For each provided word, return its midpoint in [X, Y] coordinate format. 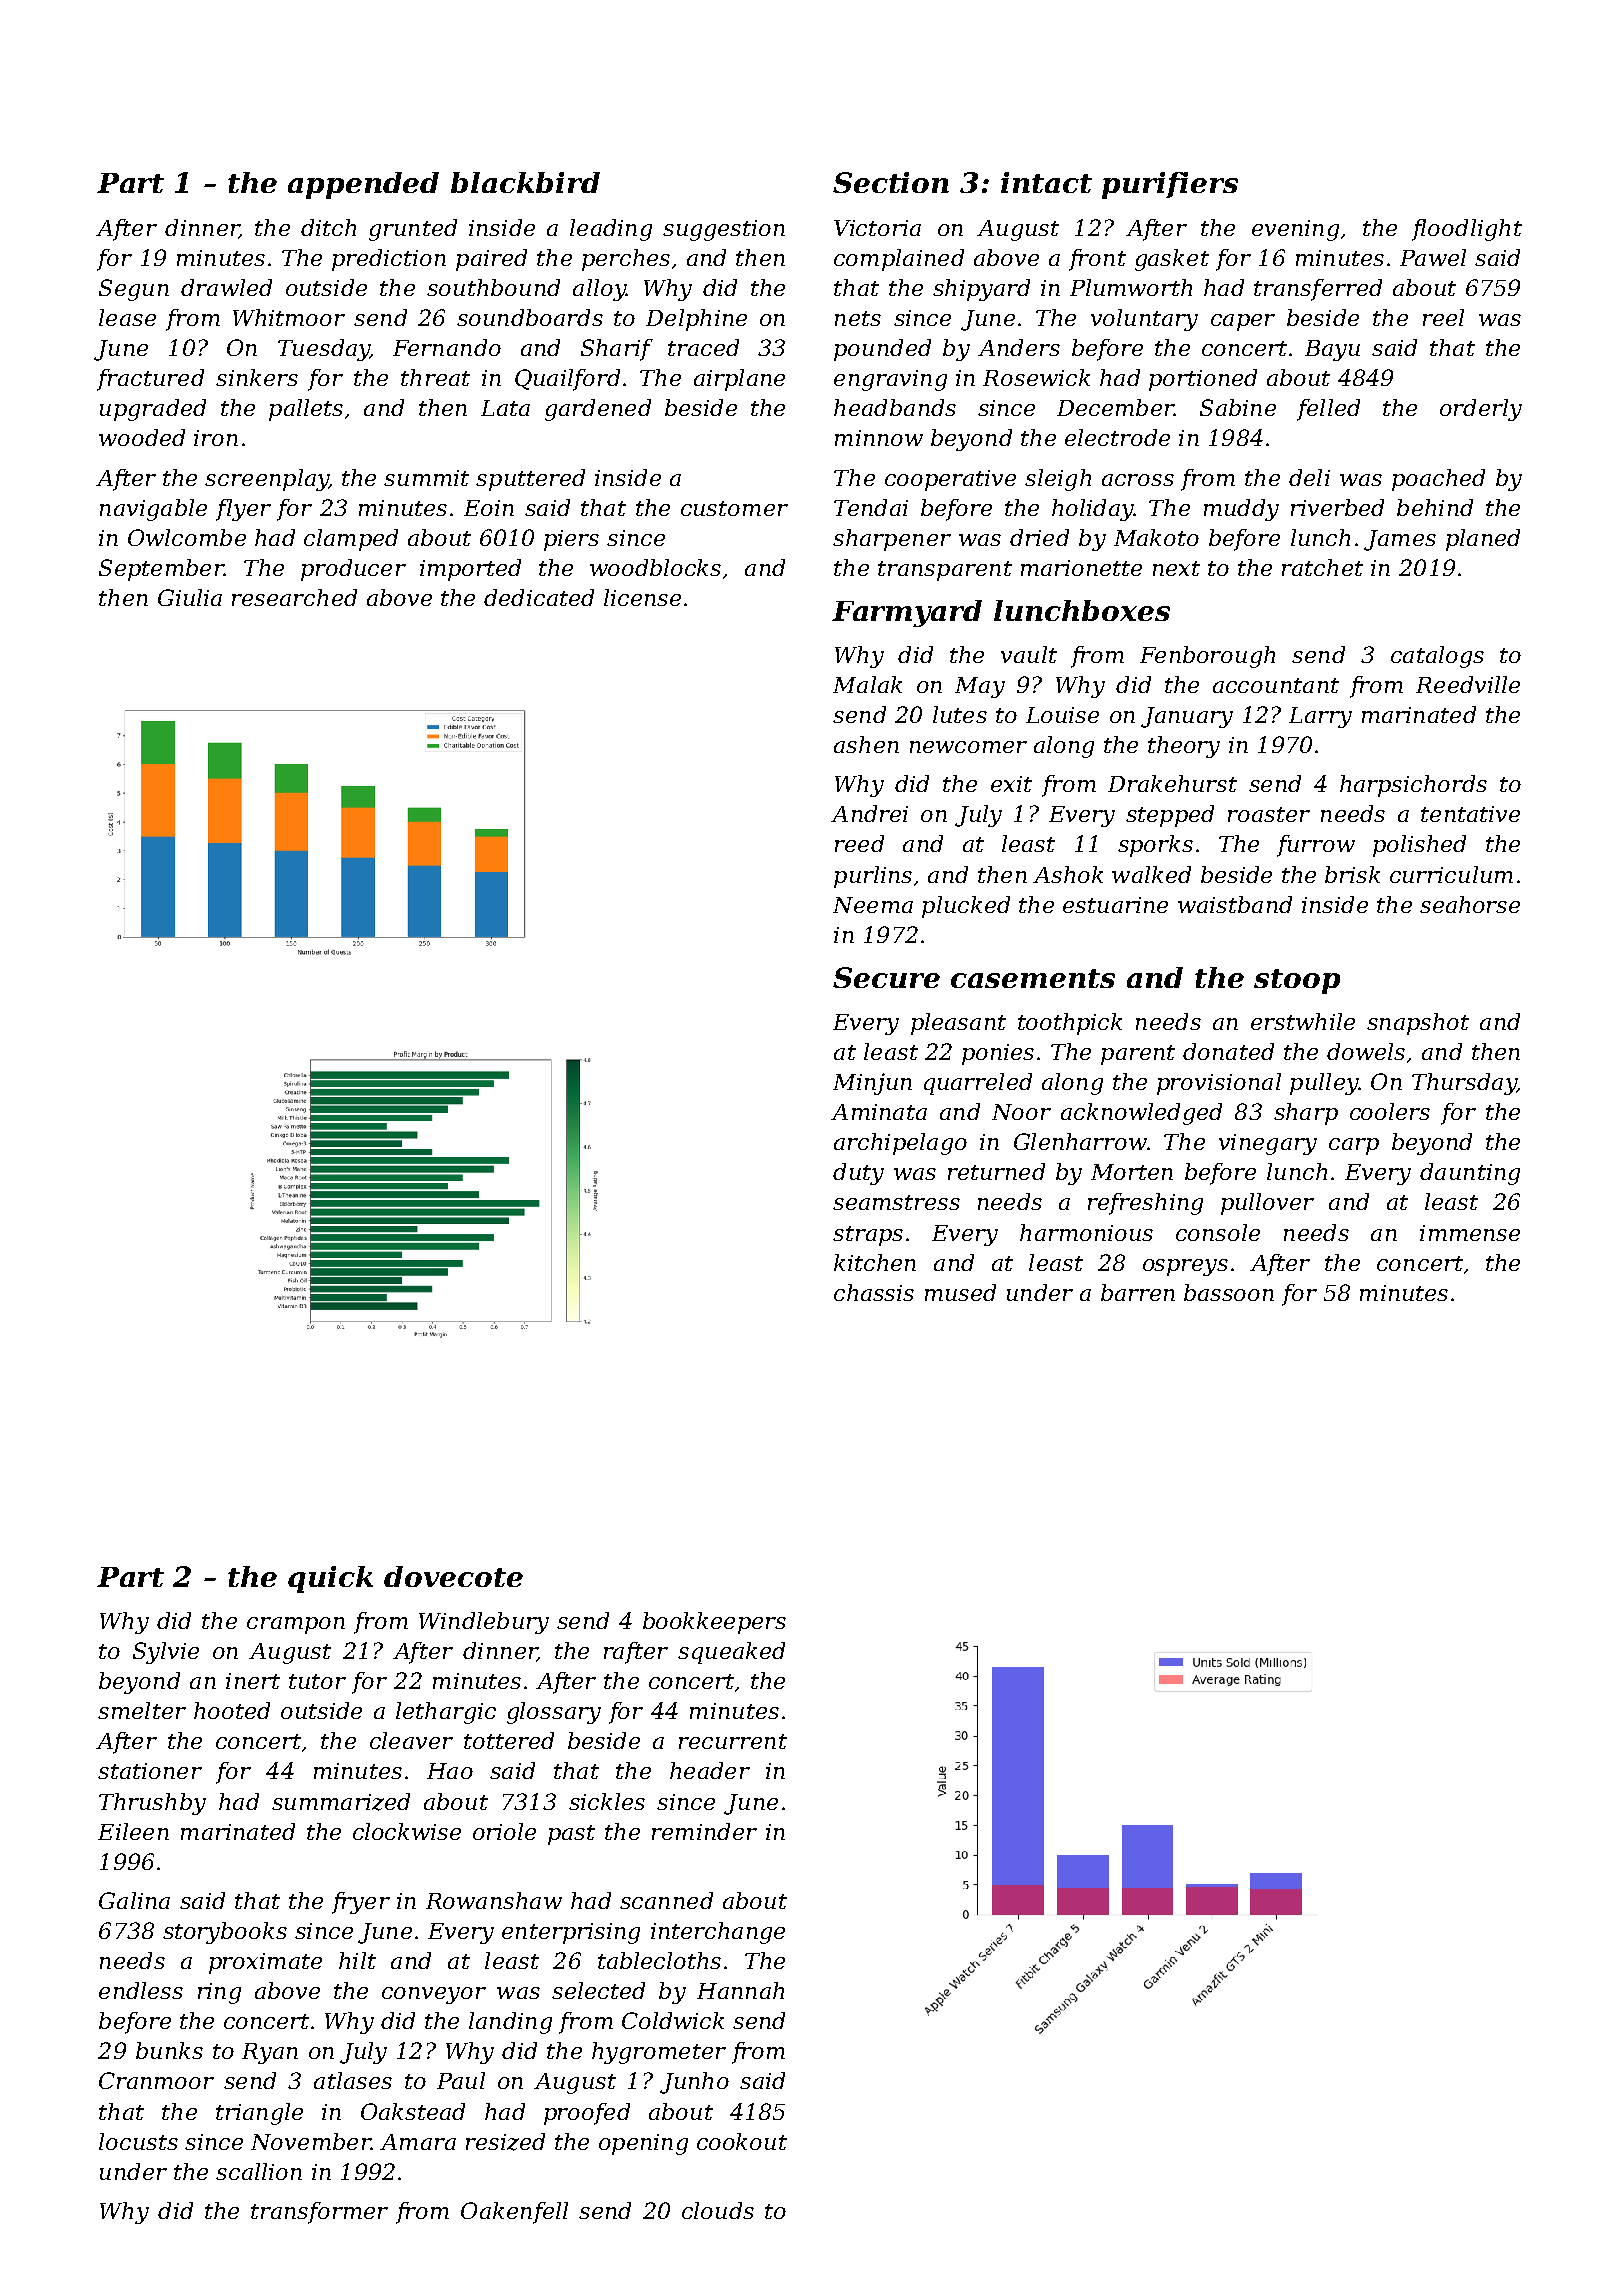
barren [1138, 1292]
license [642, 597]
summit [426, 478]
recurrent [733, 1741]
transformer [319, 2213]
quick [330, 1579]
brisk [1352, 874]
